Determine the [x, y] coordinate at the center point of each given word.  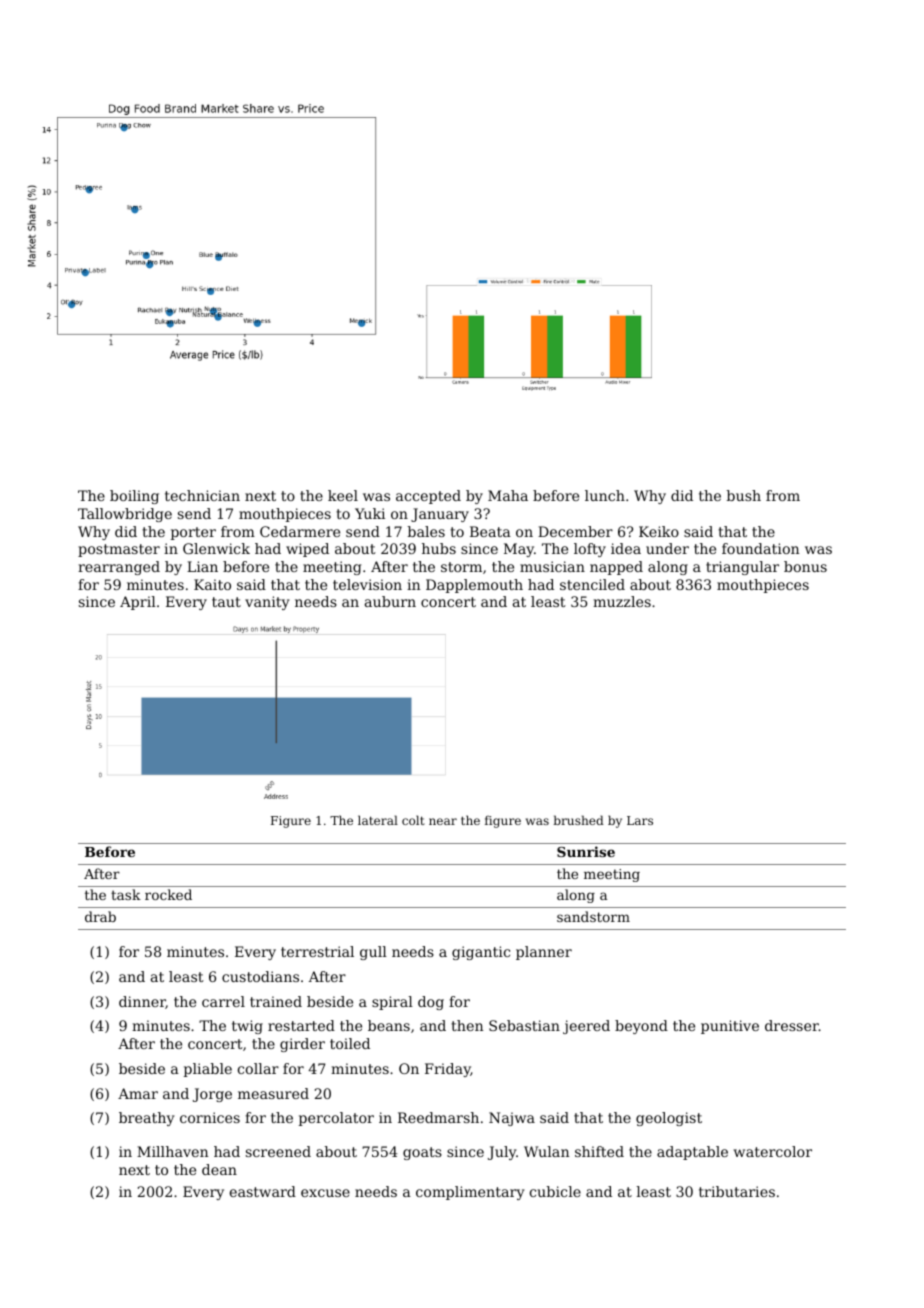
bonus [805, 566]
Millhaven [173, 1151]
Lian [202, 566]
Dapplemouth [474, 586]
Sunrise [586, 851]
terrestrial [317, 951]
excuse [325, 1193]
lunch [605, 495]
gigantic [481, 953]
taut [226, 602]
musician [552, 566]
